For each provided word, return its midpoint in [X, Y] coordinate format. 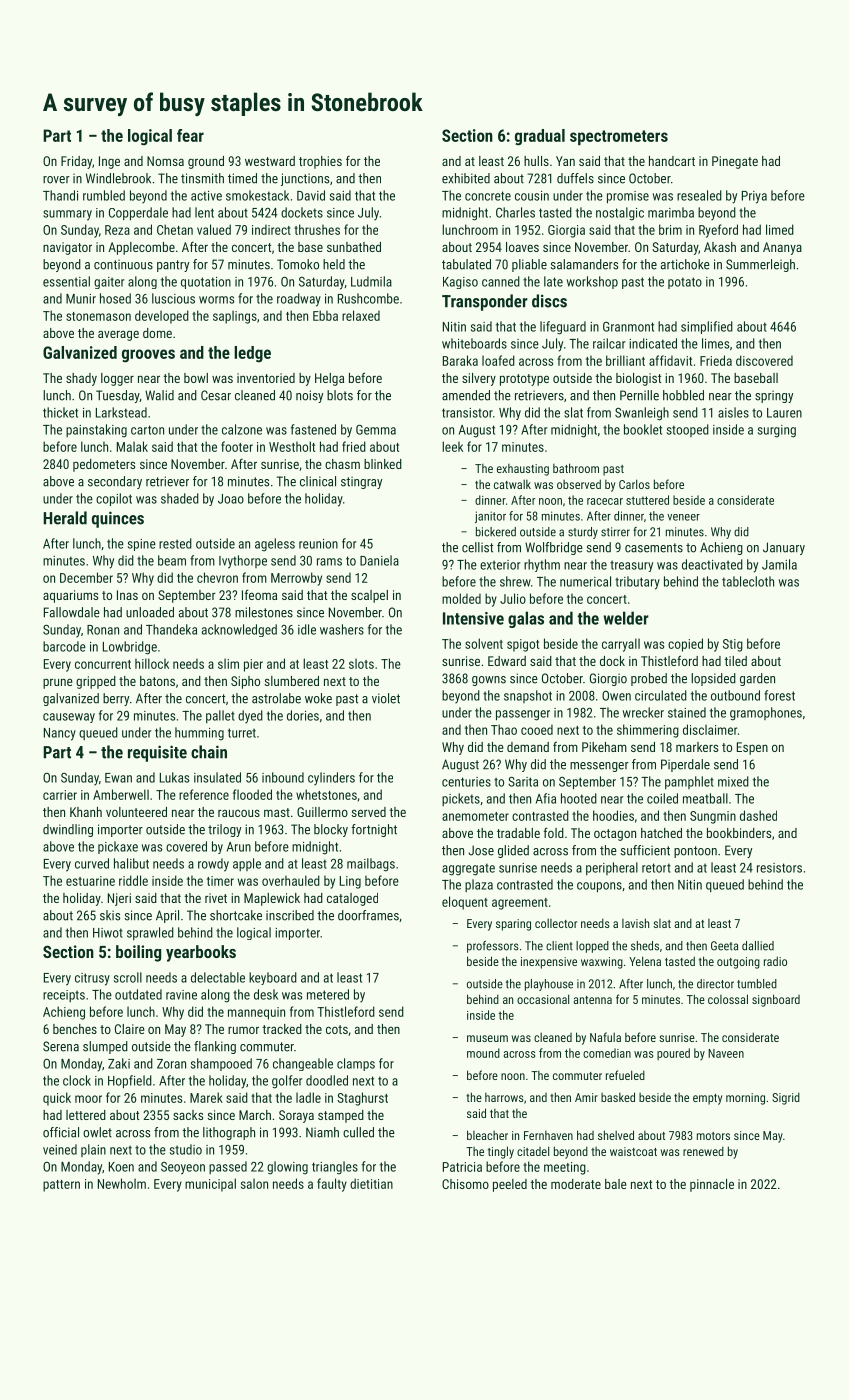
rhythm [542, 565]
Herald [65, 518]
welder [626, 618]
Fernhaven [548, 1135]
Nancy [60, 734]
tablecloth [748, 581]
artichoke [685, 264]
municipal [210, 1185]
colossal [728, 999]
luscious [173, 298]
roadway [299, 300]
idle [307, 629]
